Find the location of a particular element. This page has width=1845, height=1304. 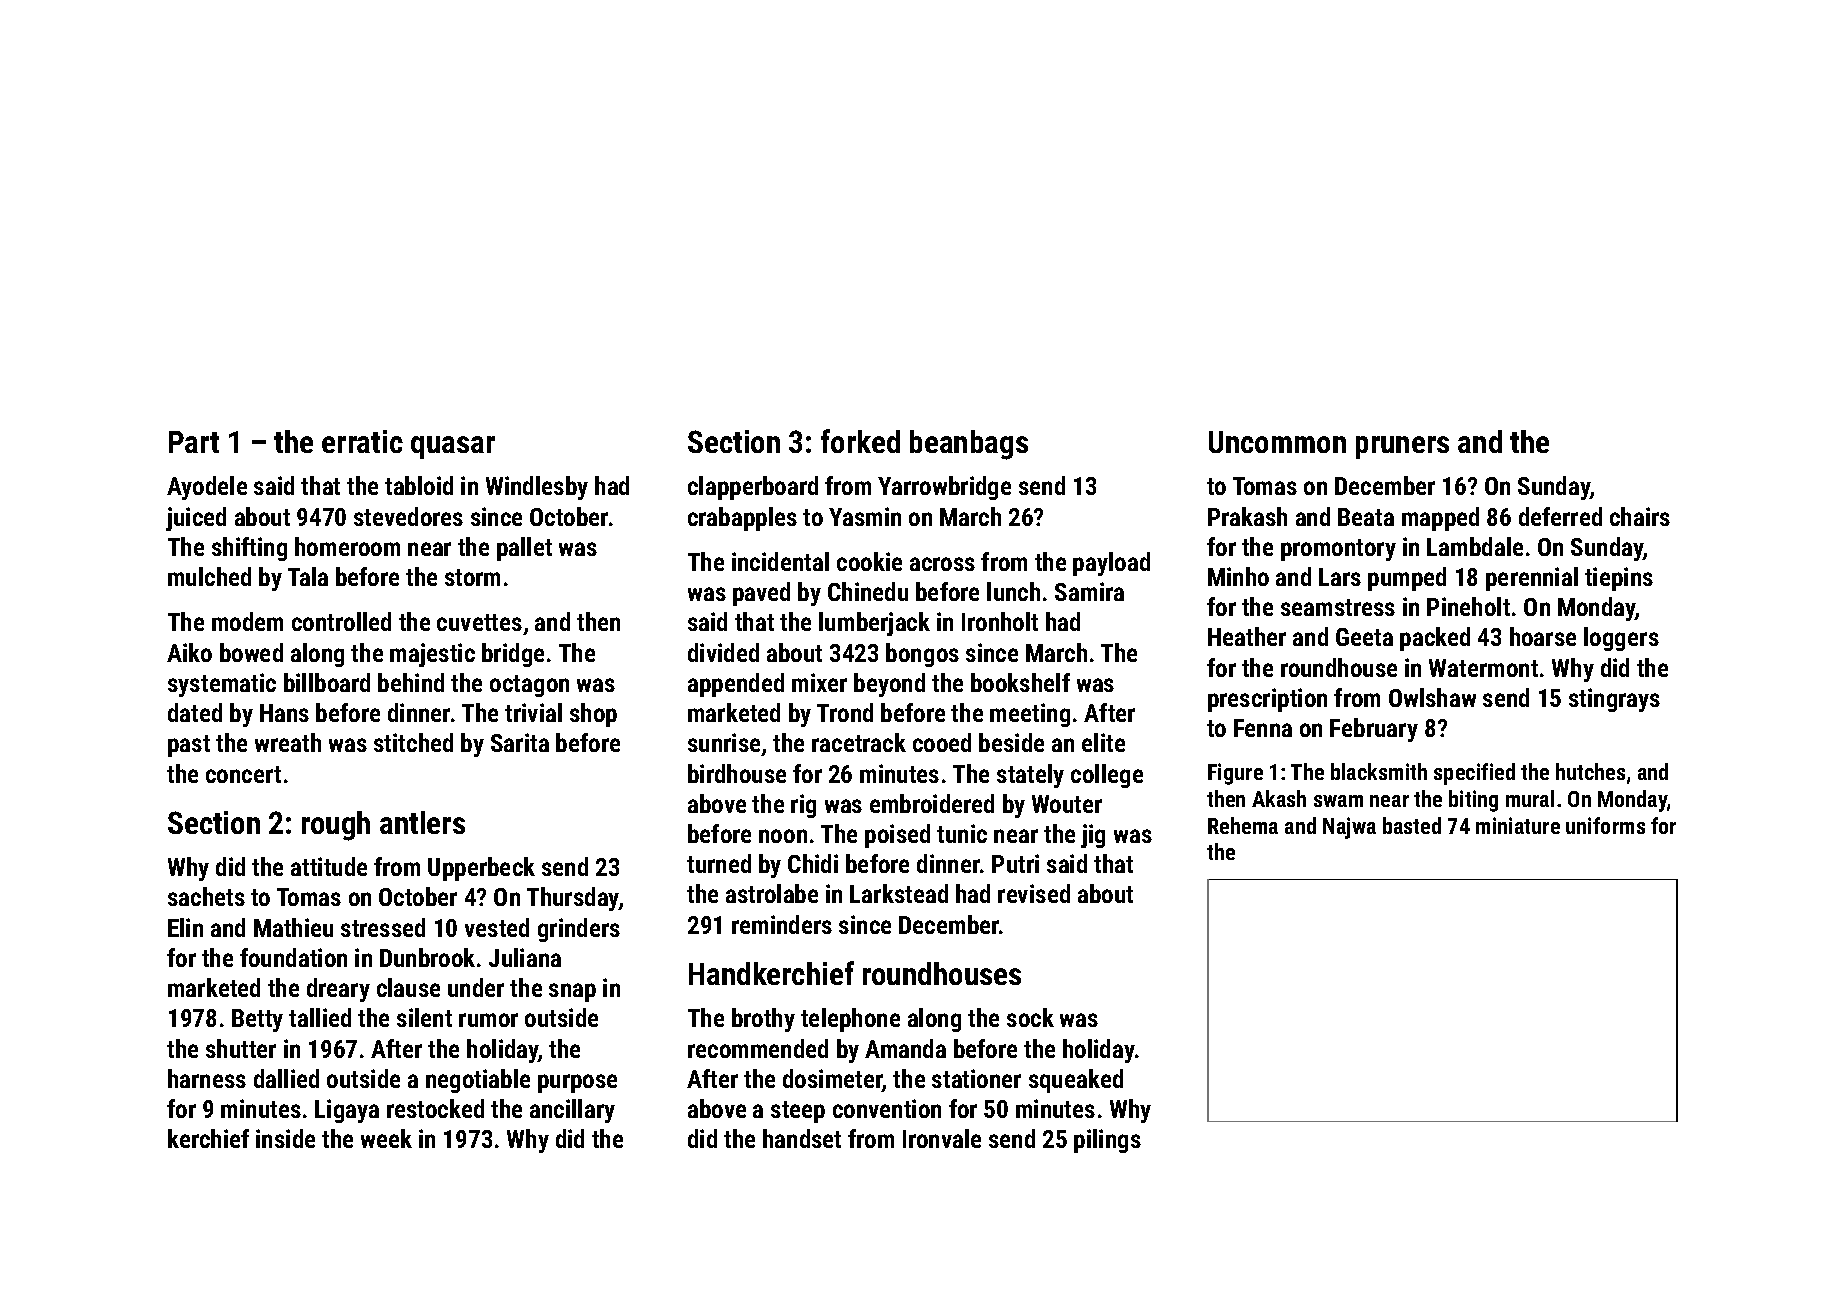

revised is located at coordinates (1034, 893).
